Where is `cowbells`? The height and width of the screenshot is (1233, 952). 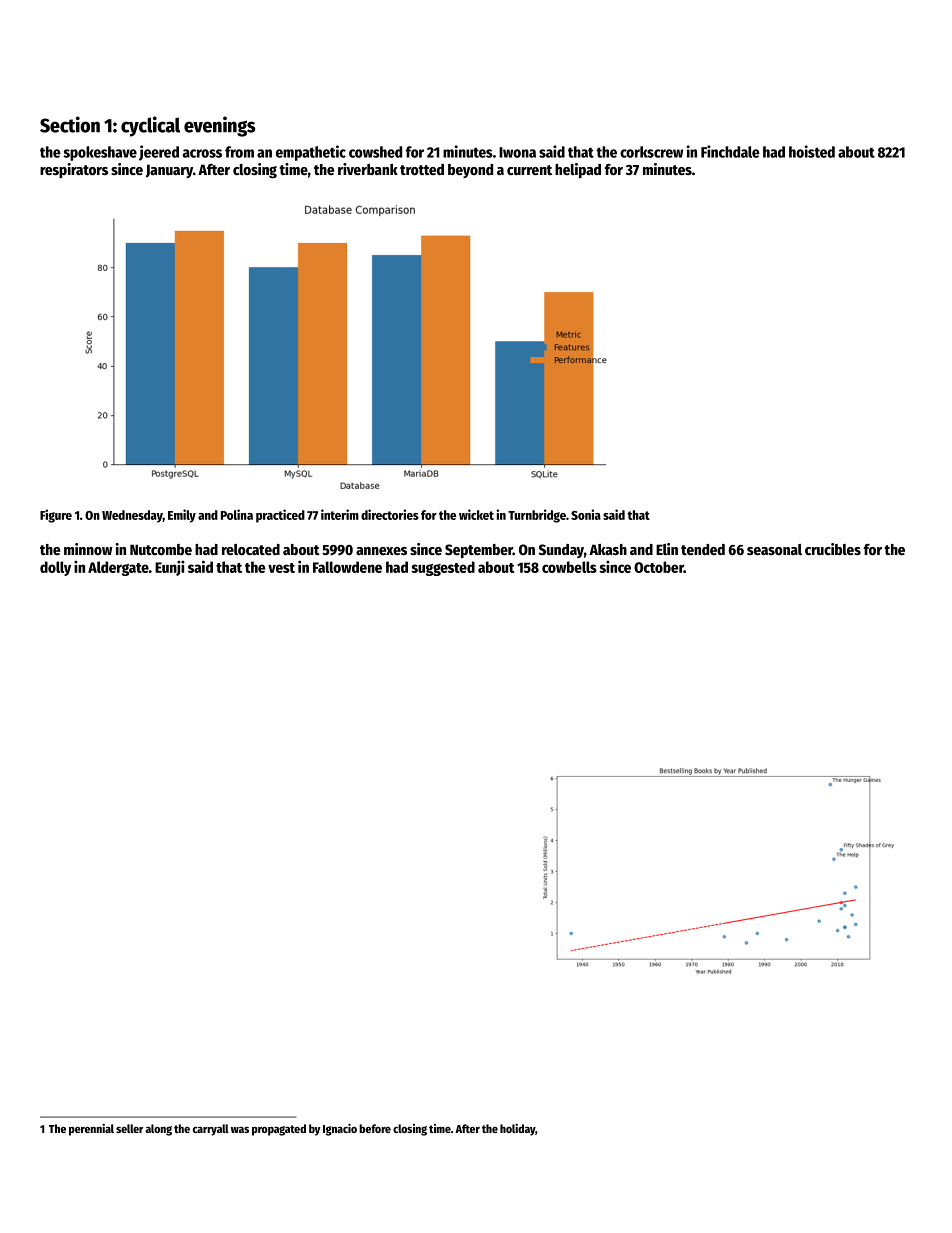
cowbells is located at coordinates (569, 567).
